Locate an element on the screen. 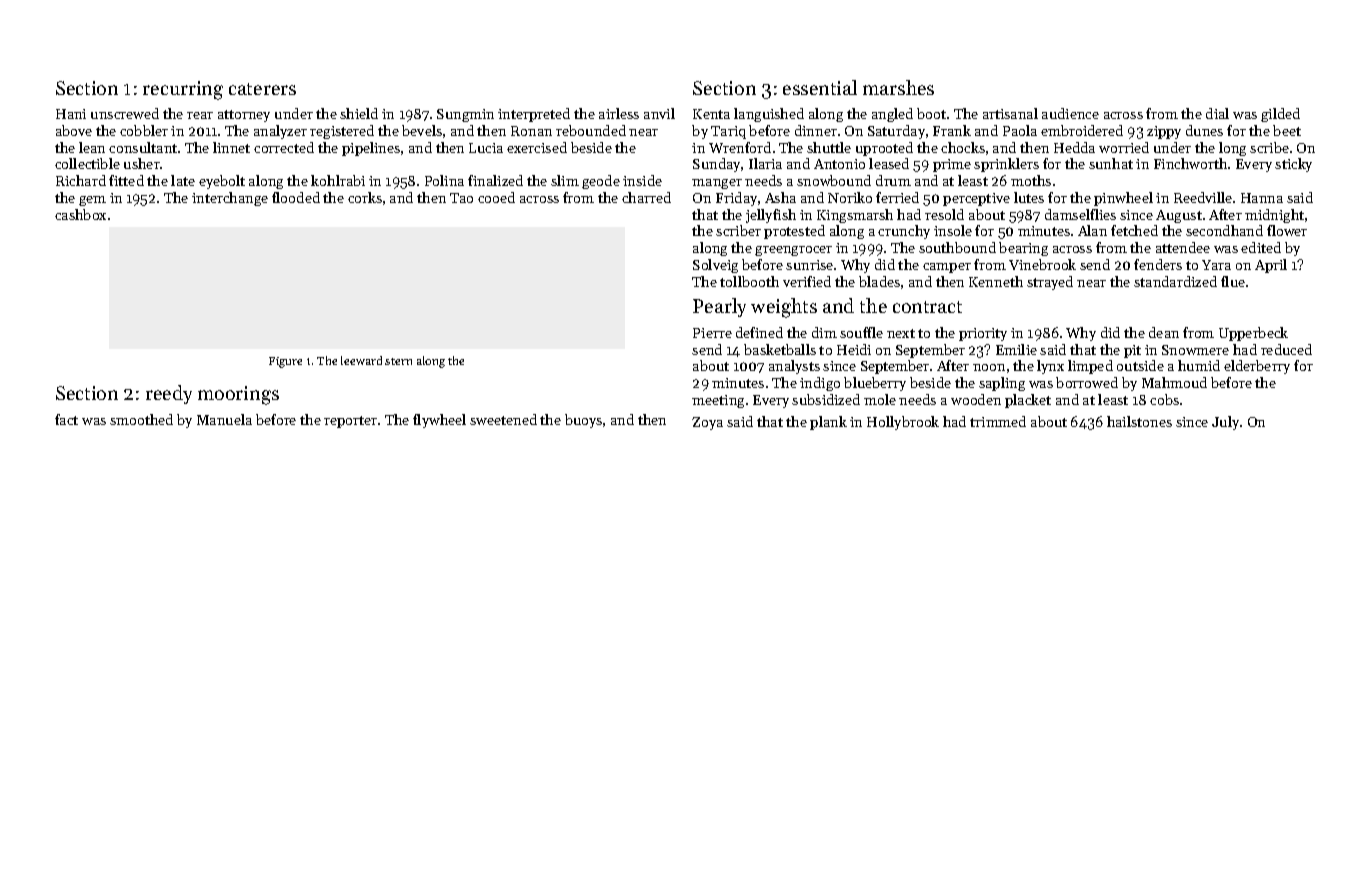 This screenshot has width=1372, height=887. dim is located at coordinates (824, 332).
